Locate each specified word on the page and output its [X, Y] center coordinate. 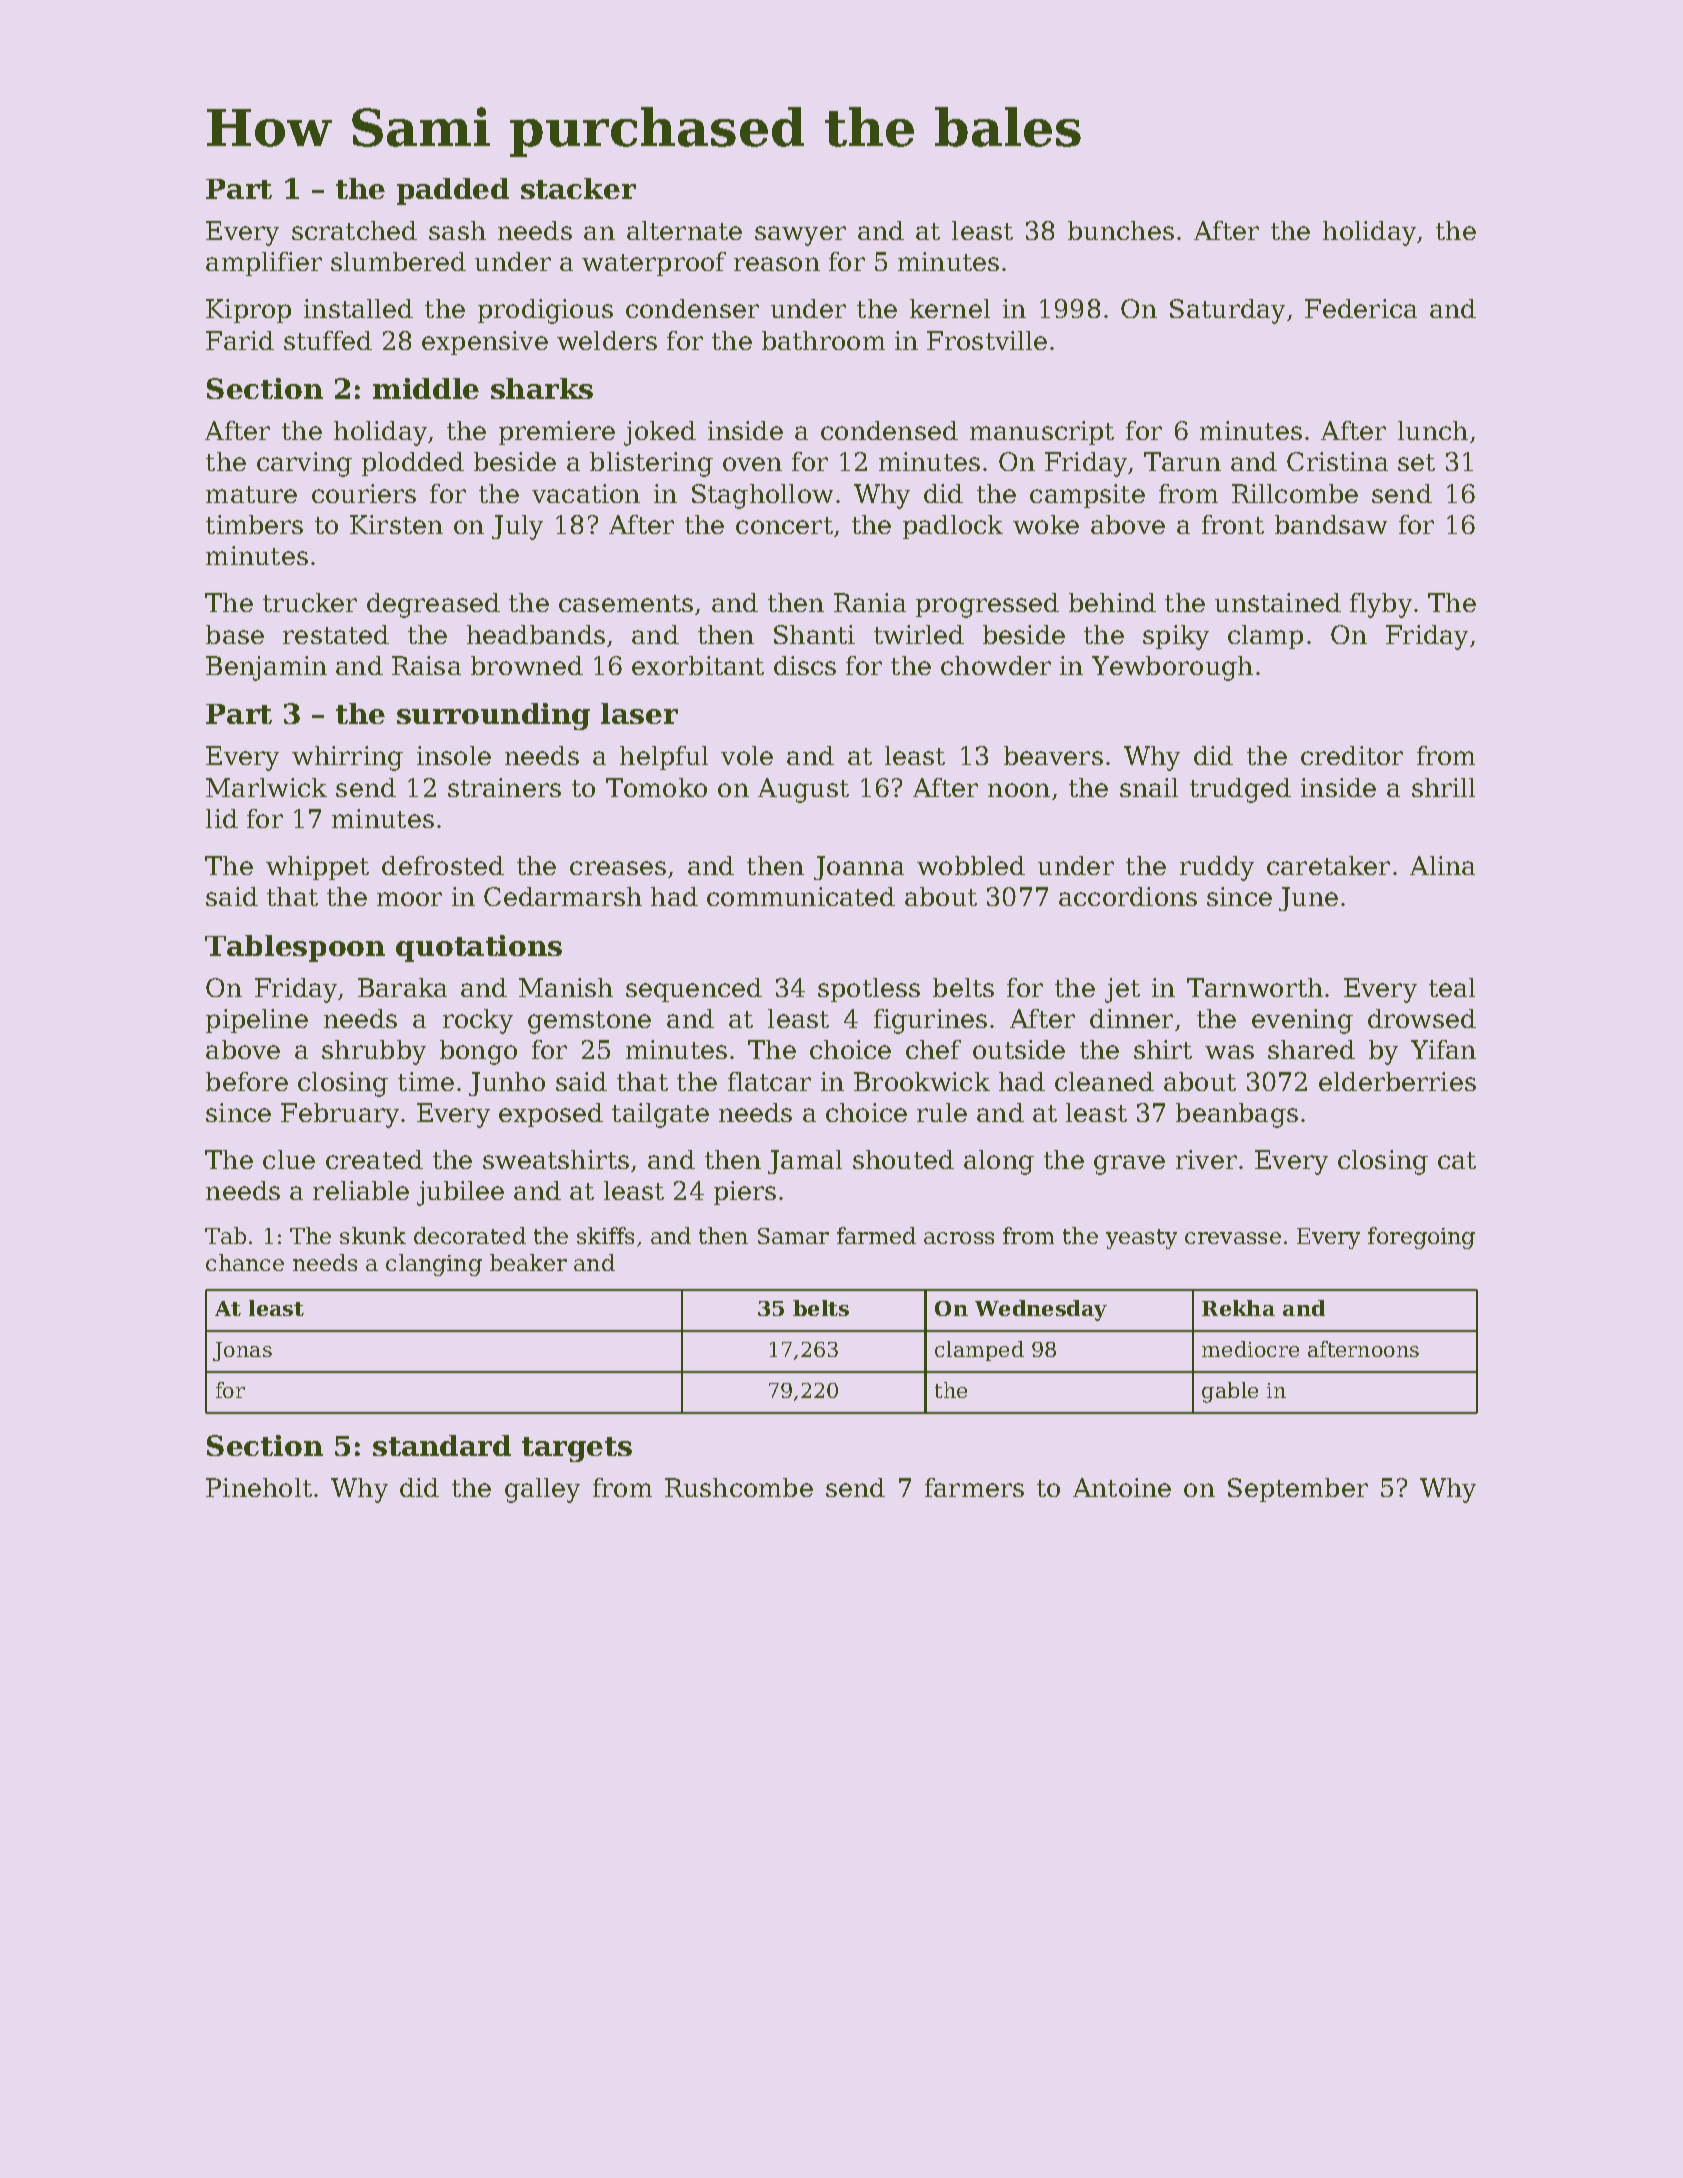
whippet [317, 868]
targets [577, 1449]
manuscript [1042, 433]
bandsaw [1331, 524]
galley [542, 1490]
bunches [1121, 230]
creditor [1352, 755]
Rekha [1238, 1308]
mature [251, 494]
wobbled [971, 865]
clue [289, 1159]
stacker [578, 188]
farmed [876, 1235]
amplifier [264, 264]
